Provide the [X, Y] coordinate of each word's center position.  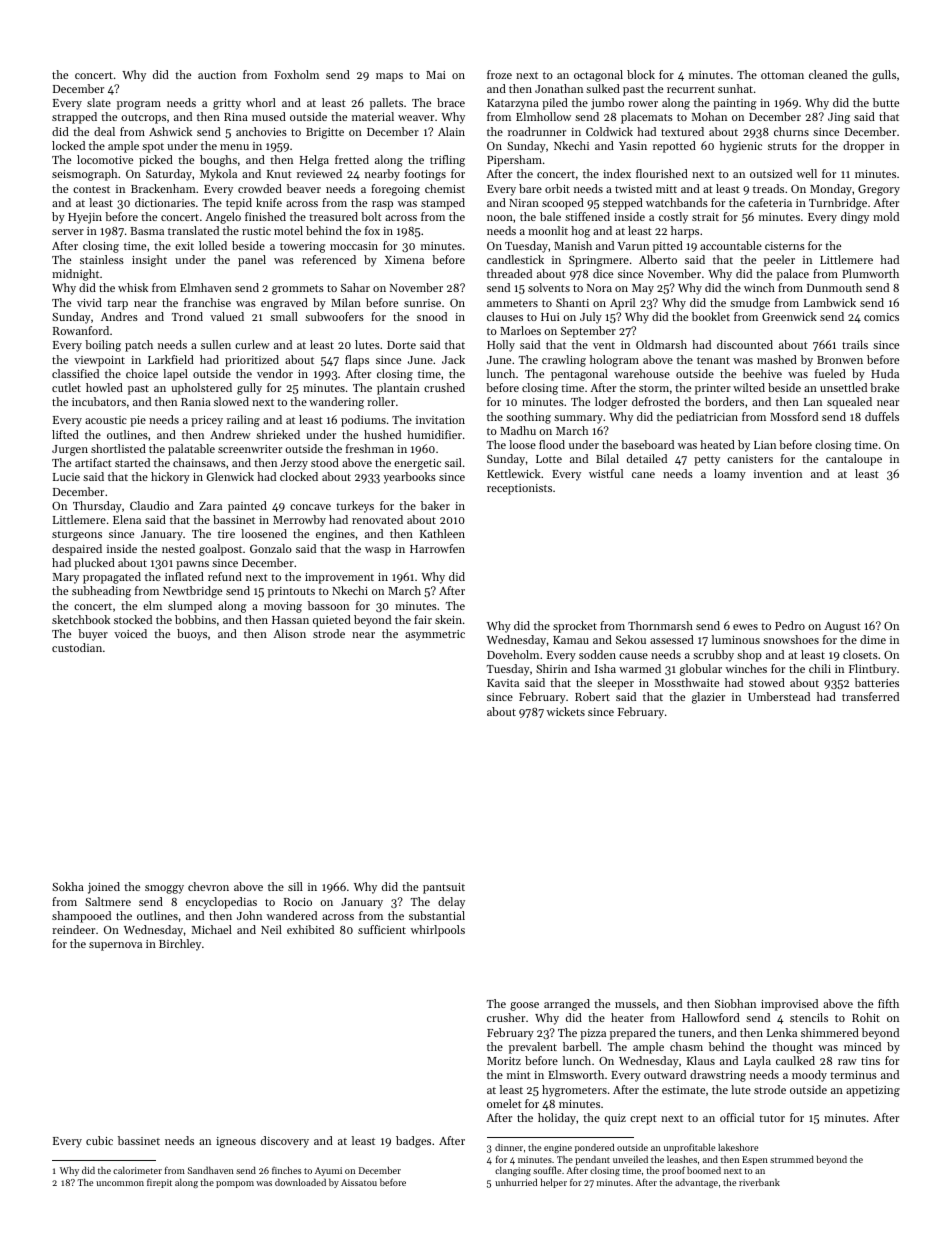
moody [809, 1076]
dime [873, 639]
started [132, 462]
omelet [504, 1103]
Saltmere [108, 901]
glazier [708, 698]
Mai [436, 75]
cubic [99, 1140]
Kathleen [442, 533]
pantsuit [444, 888]
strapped [74, 118]
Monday [831, 190]
